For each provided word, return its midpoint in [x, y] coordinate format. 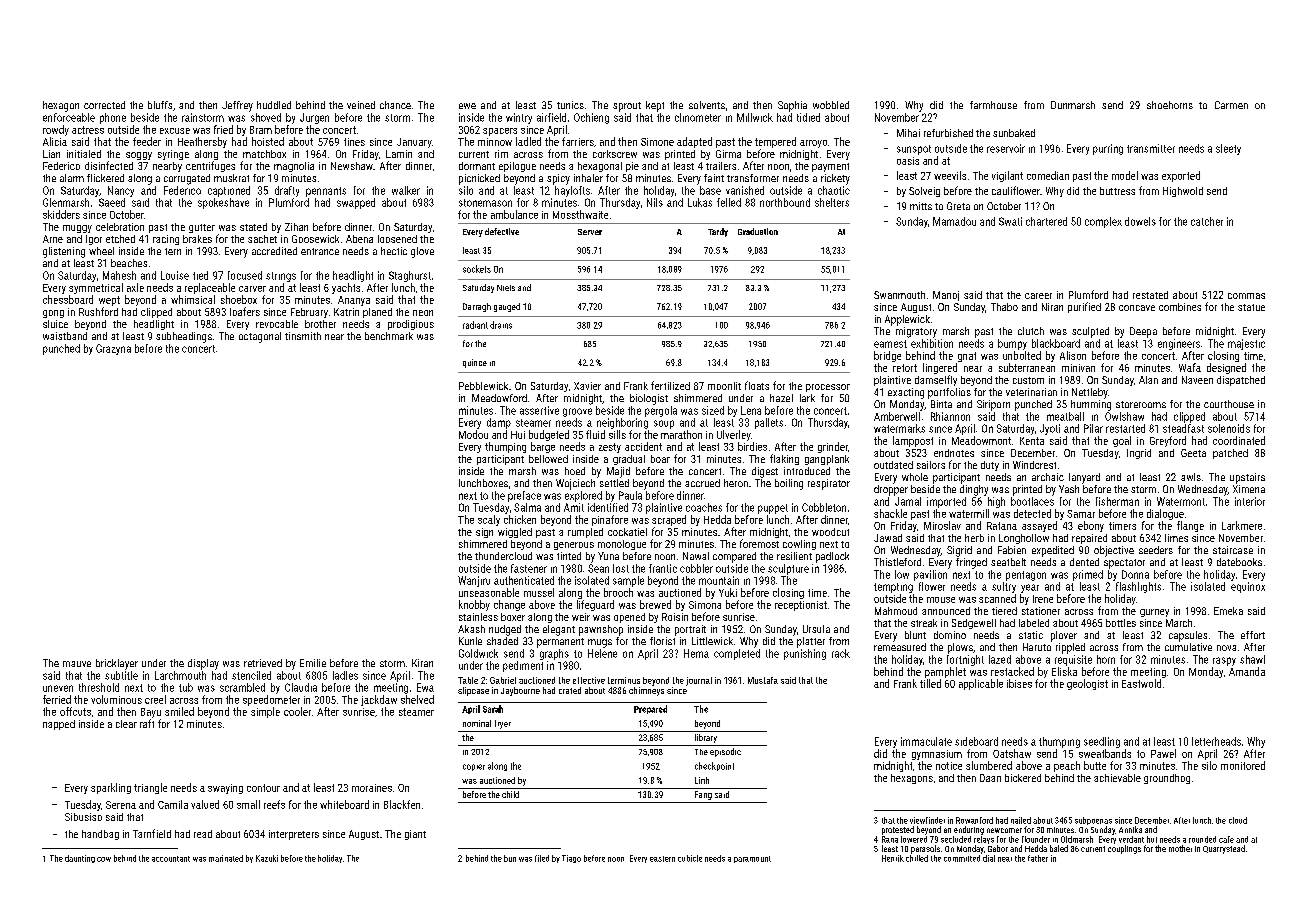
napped [59, 725]
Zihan [296, 227]
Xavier [587, 386]
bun [510, 858]
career [1038, 296]
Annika [1130, 829]
